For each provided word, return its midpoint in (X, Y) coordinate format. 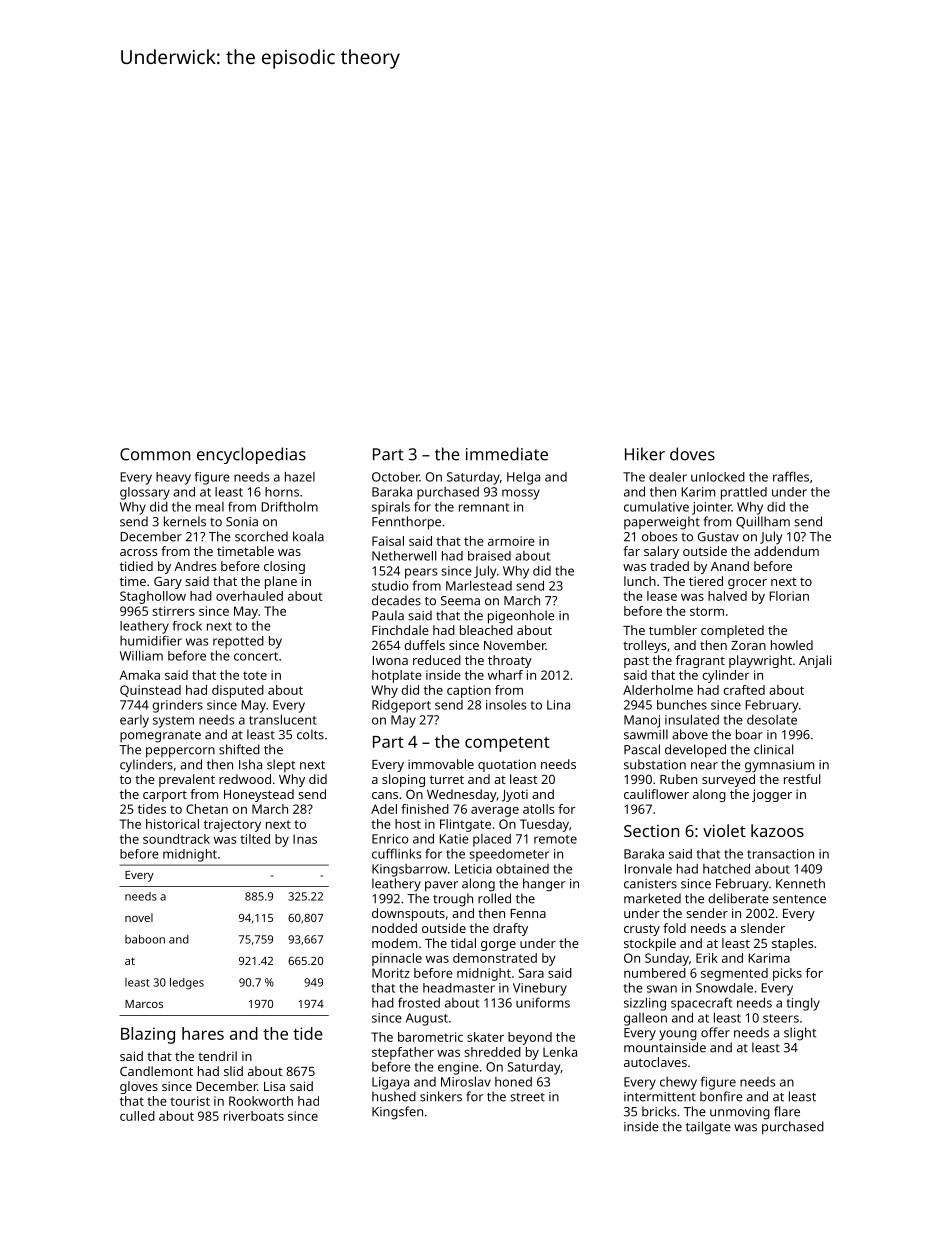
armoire (511, 541)
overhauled (249, 596)
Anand (730, 566)
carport (165, 796)
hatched (726, 868)
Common (155, 454)
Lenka (560, 1052)
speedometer (509, 855)
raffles (791, 476)
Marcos (144, 1004)
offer (715, 1032)
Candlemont (156, 1071)
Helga (523, 478)
